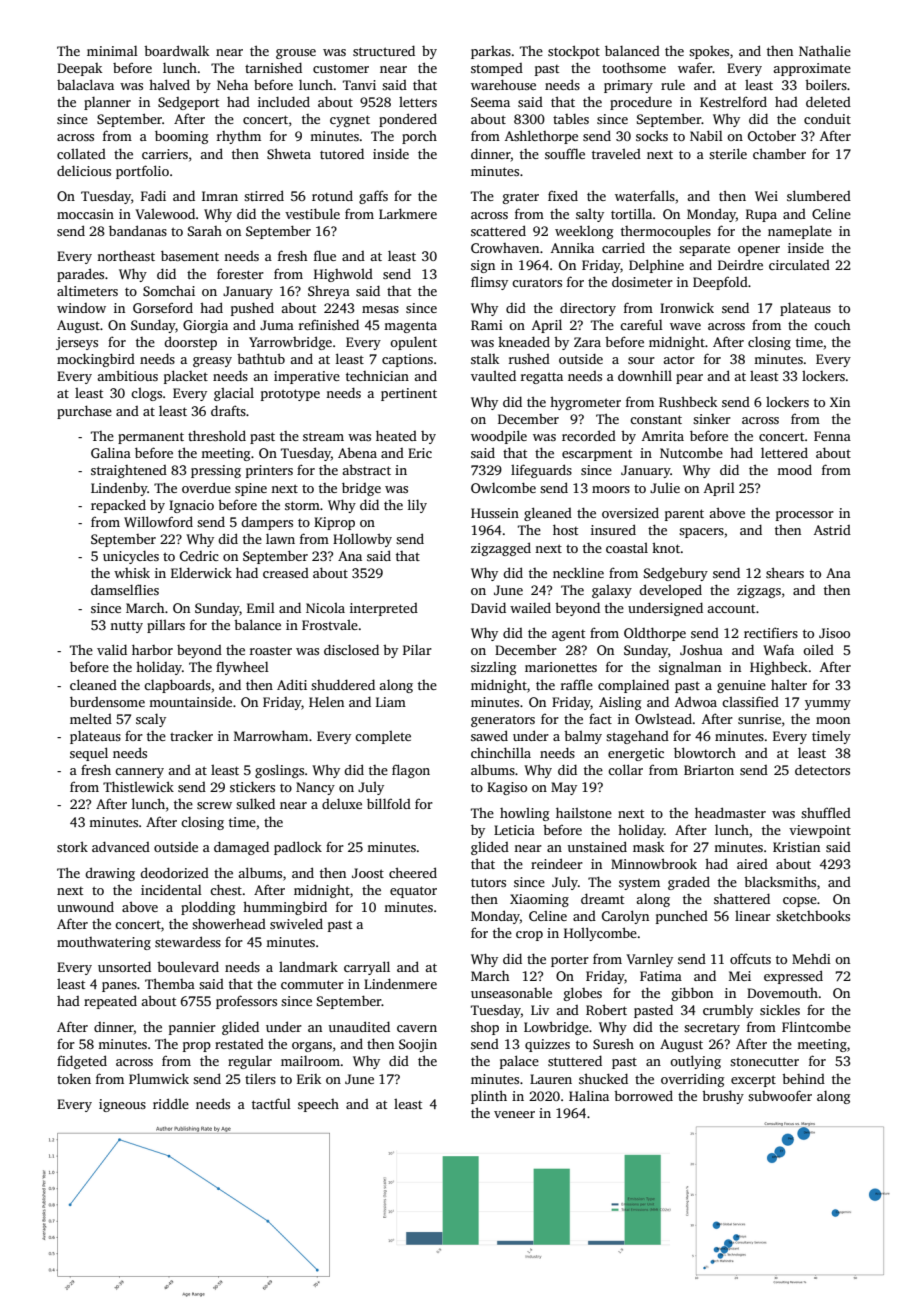  I want to click on wave, so click(685, 326).
